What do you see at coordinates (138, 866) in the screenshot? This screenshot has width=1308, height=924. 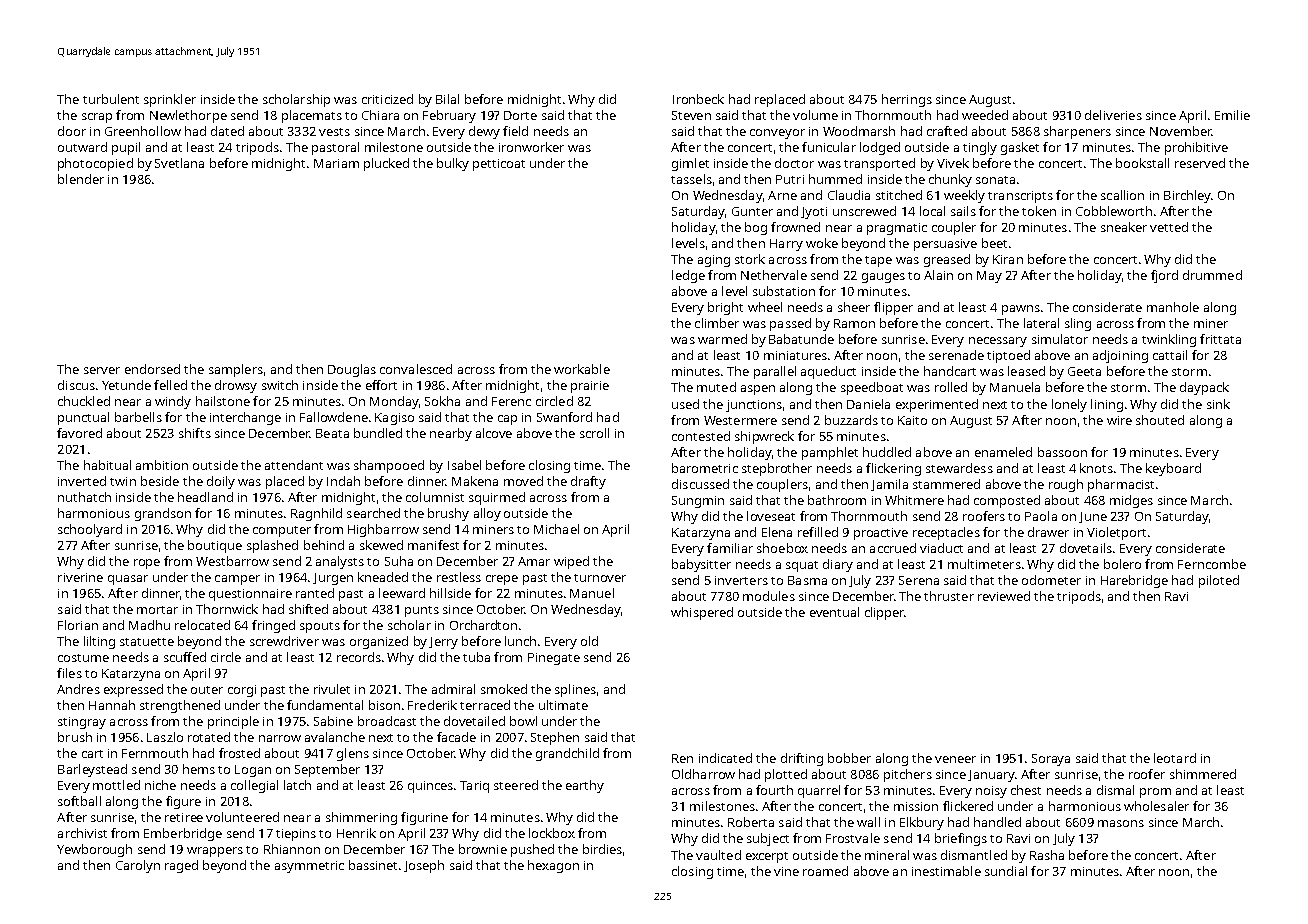 I see `Carolyn` at bounding box center [138, 866].
